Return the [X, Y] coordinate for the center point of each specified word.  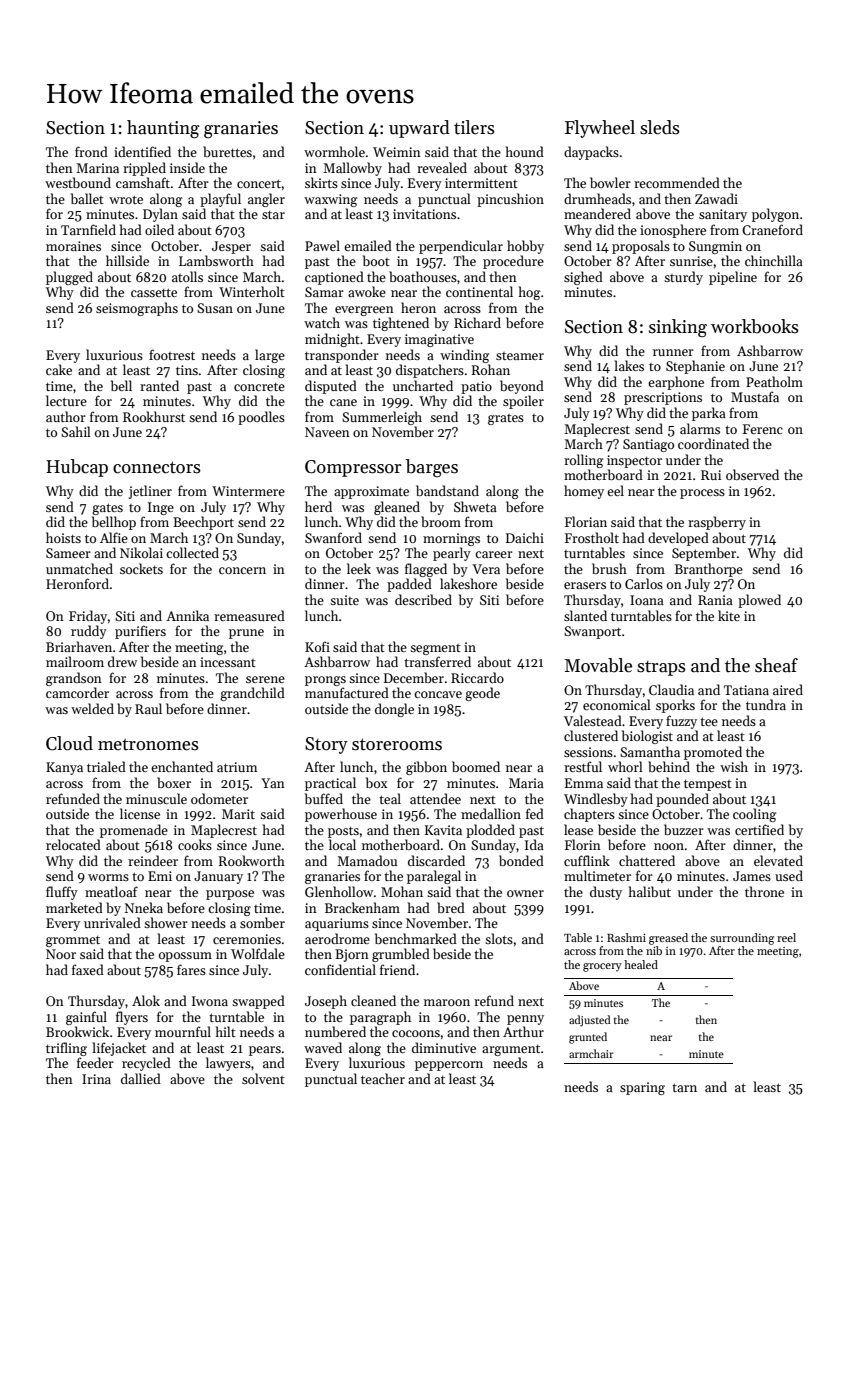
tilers [474, 127]
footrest [172, 354]
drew [122, 661]
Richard [477, 322]
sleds [660, 127]
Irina [96, 1079]
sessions [588, 752]
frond [91, 151]
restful [583, 766]
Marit [238, 814]
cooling [754, 815]
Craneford [772, 229]
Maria [526, 783]
